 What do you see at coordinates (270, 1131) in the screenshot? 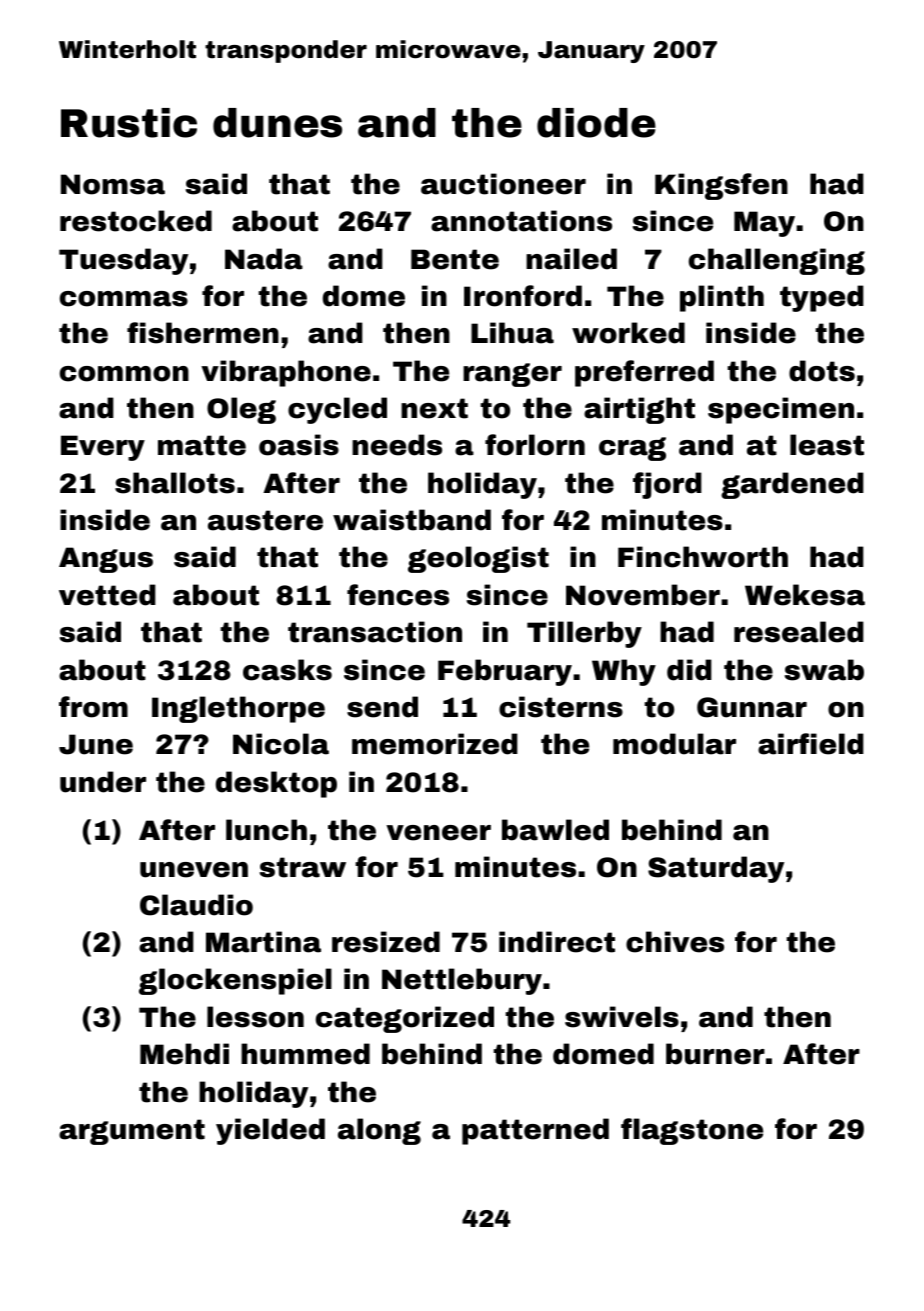
I see `yielded` at bounding box center [270, 1131].
